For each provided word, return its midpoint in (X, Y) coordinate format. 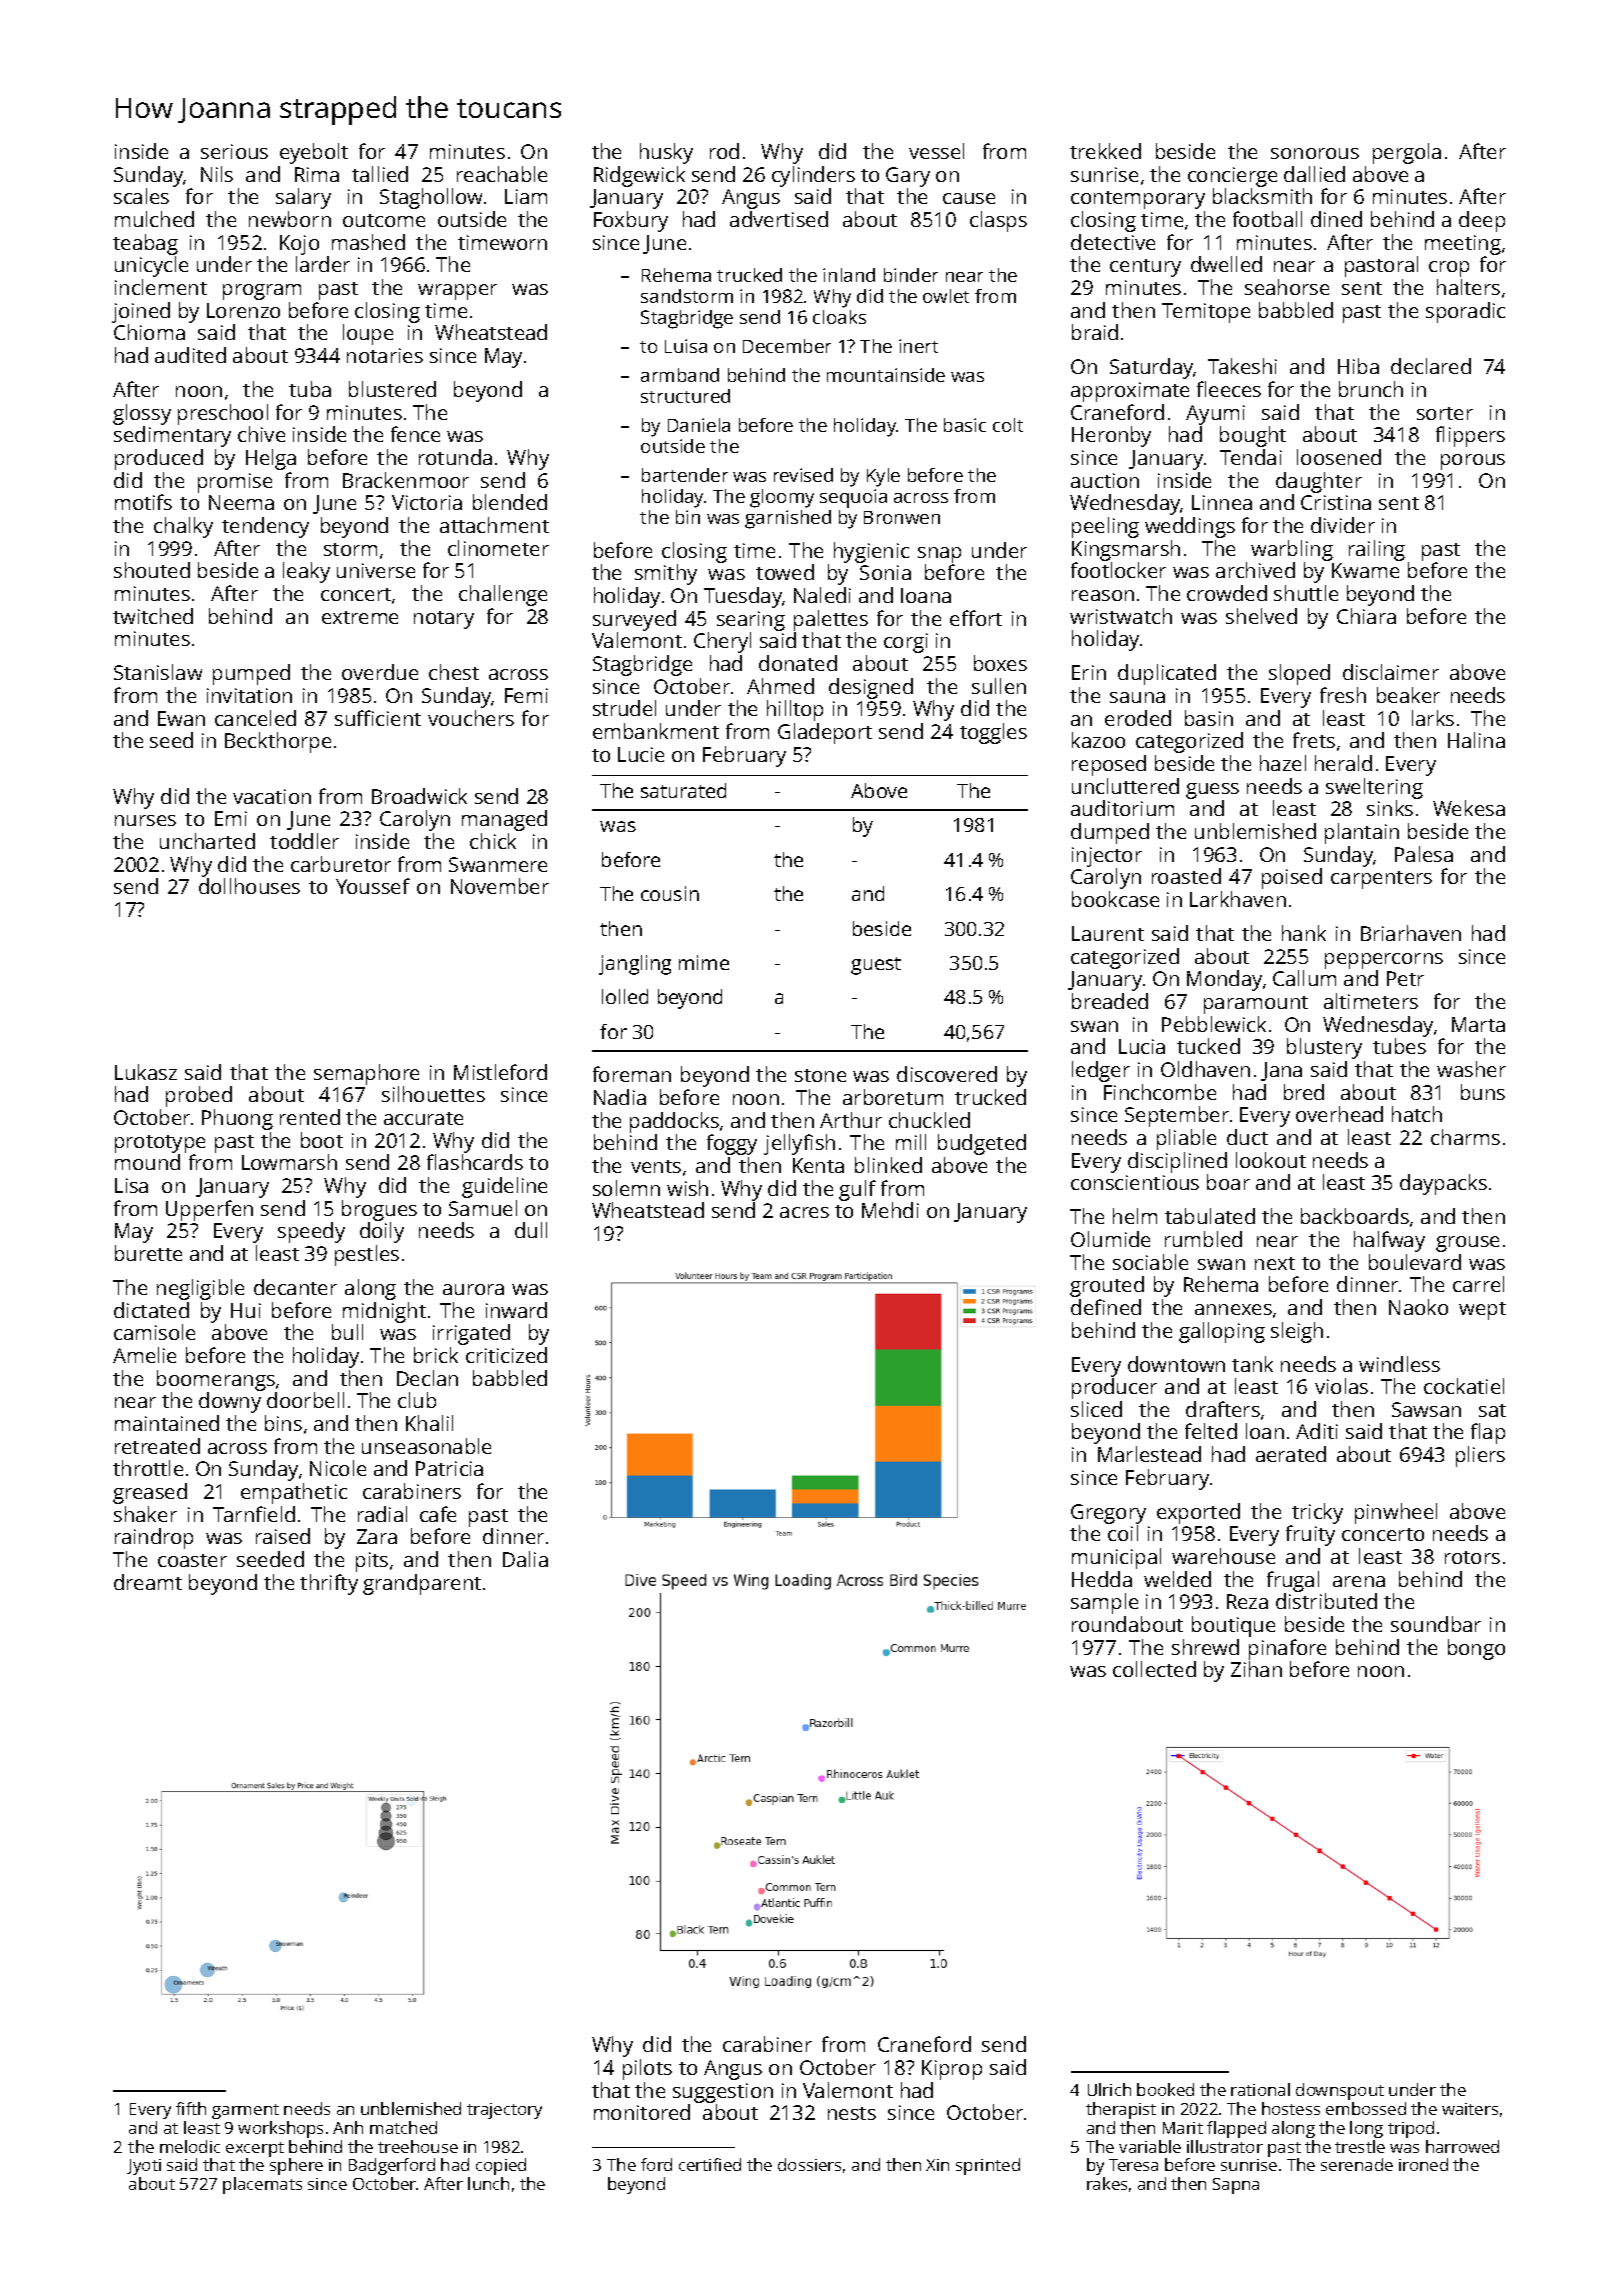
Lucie (641, 754)
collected (1154, 1669)
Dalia (525, 1559)
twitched (153, 616)
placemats (262, 2185)
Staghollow (431, 198)
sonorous (1315, 153)
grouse (1467, 1244)
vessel (936, 151)
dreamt (148, 1582)
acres (804, 1212)
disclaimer (1391, 672)
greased (150, 1493)
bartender (685, 475)
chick (493, 841)
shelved (1261, 616)
